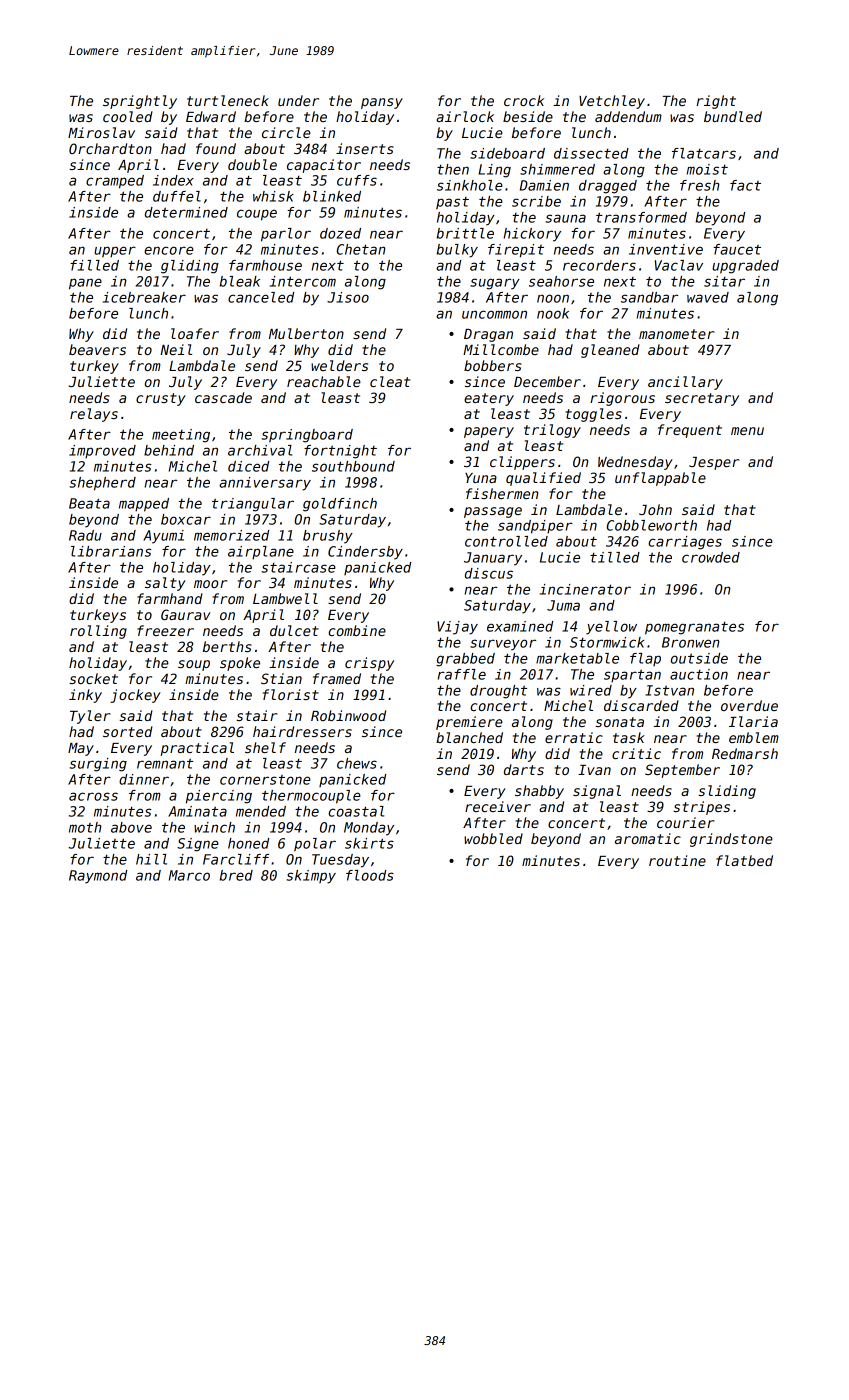 The width and height of the image is (849, 1400). What do you see at coordinates (307, 436) in the image?
I see `springboard` at bounding box center [307, 436].
